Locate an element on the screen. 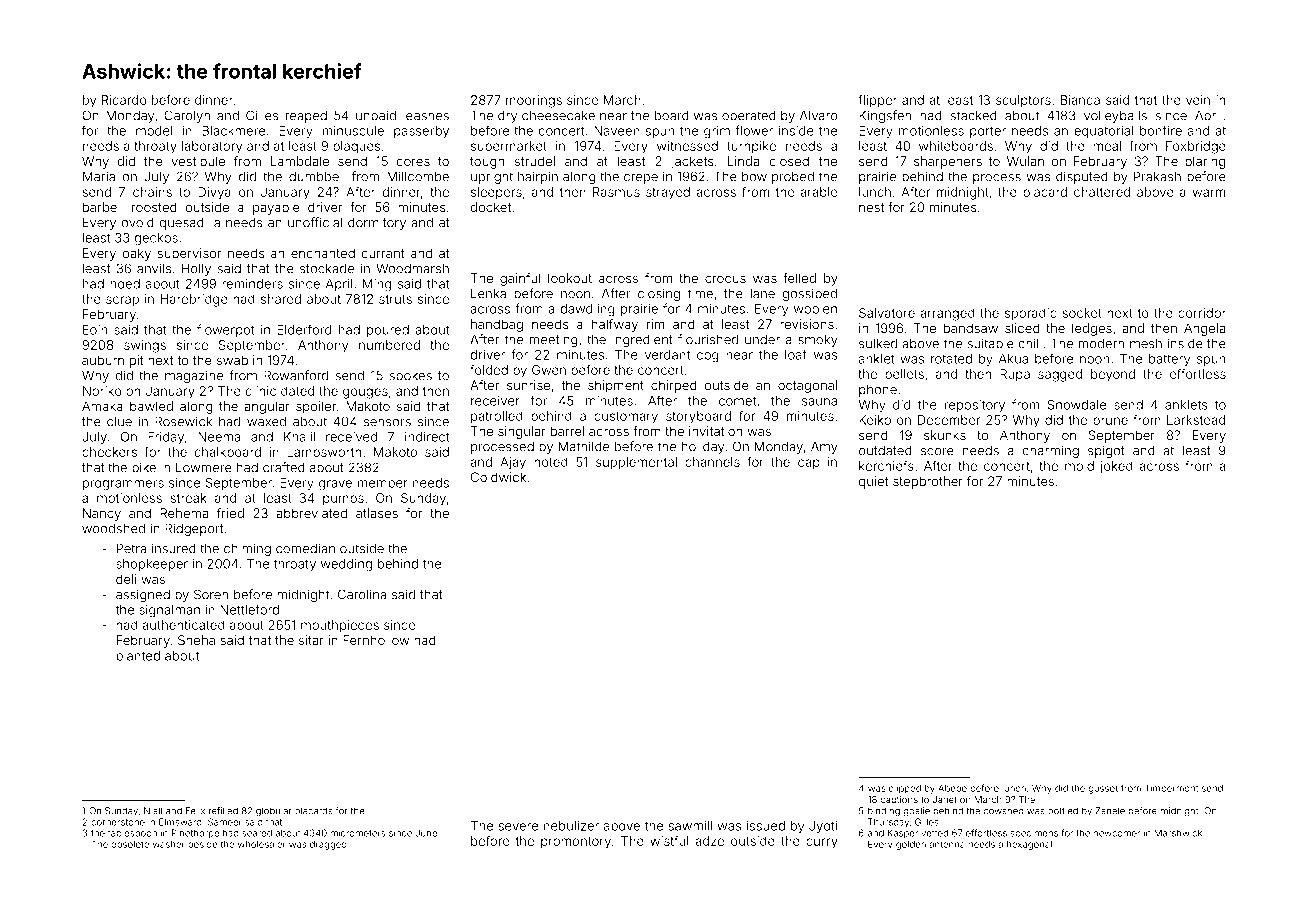  customary is located at coordinates (626, 418).
